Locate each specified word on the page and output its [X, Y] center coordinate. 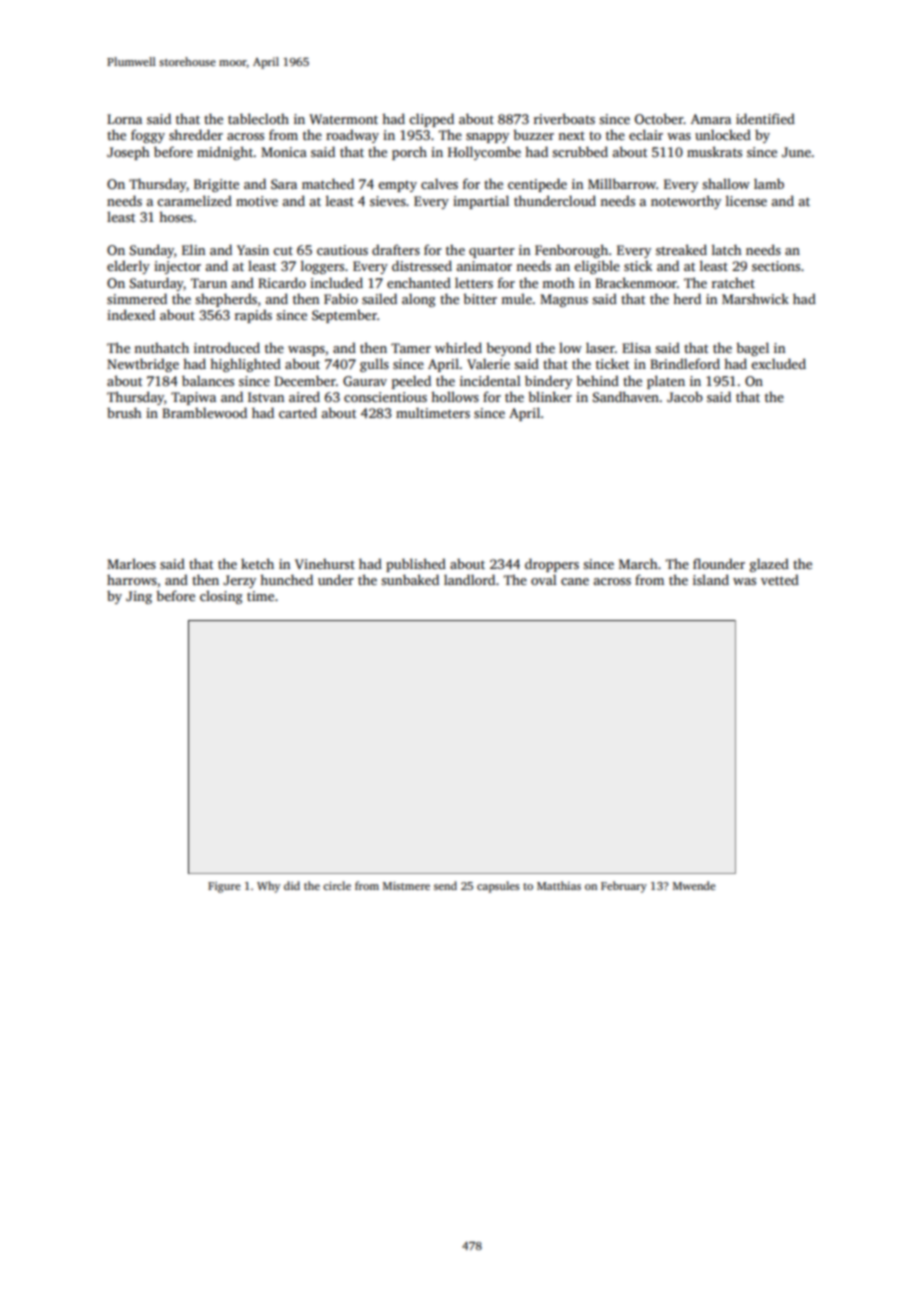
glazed [769, 565]
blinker [550, 396]
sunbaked [410, 579]
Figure [224, 887]
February [624, 887]
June [796, 152]
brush [124, 412]
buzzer [533, 134]
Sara [284, 184]
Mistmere [406, 886]
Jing [139, 597]
